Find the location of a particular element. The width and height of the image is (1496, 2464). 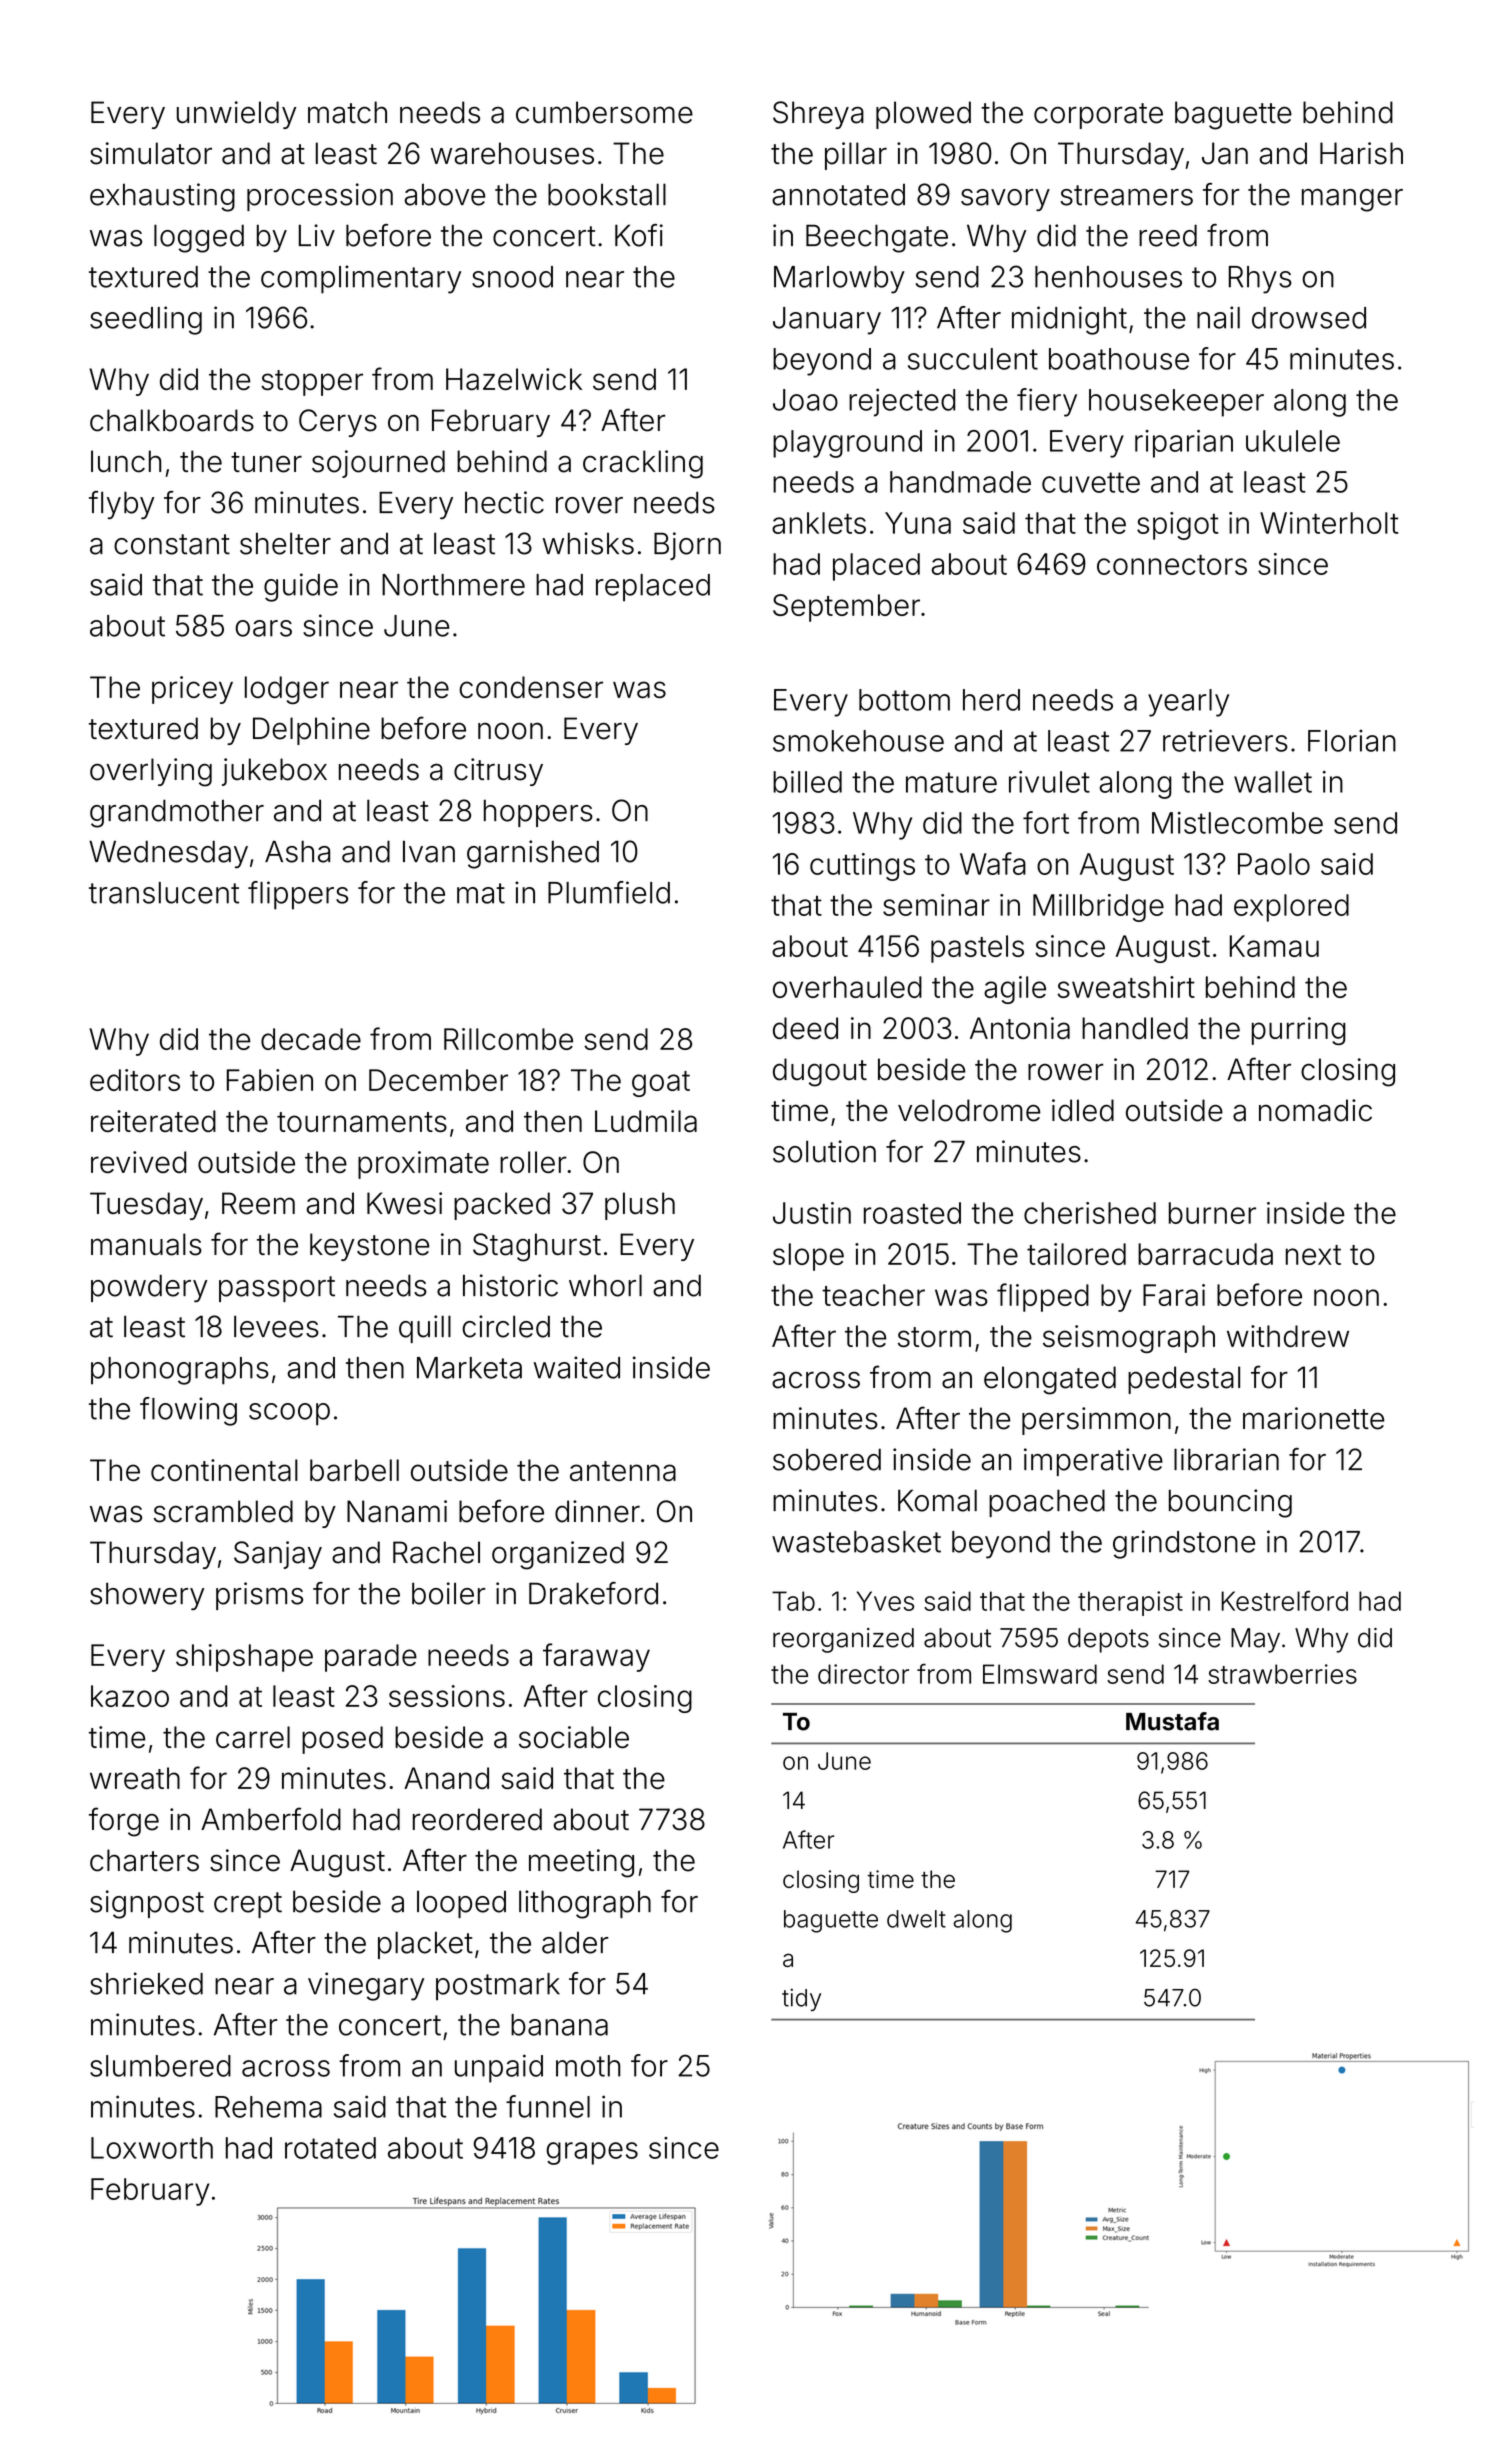

next is located at coordinates (1313, 1255).
